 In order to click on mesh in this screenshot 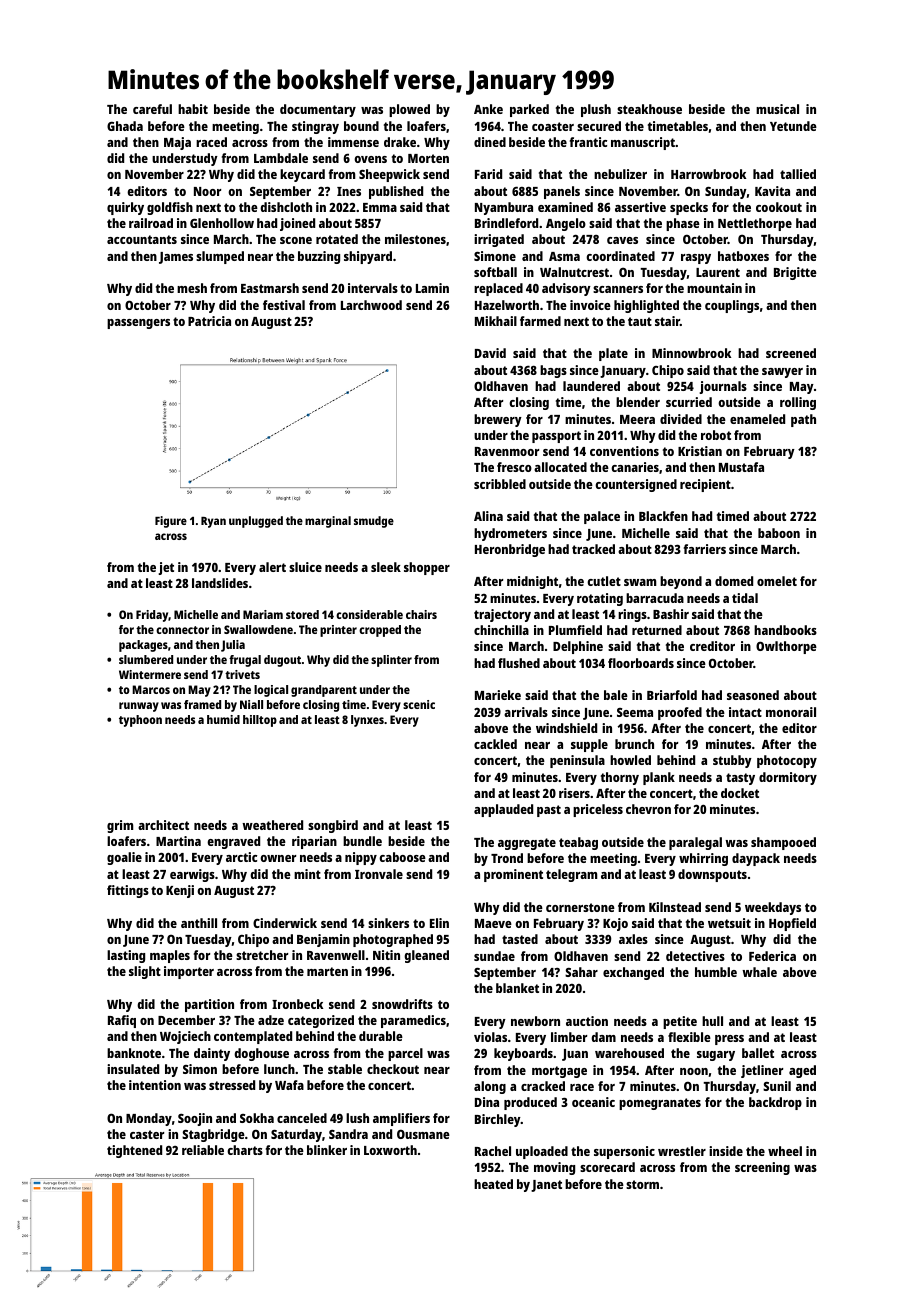, I will do `click(192, 288)`.
